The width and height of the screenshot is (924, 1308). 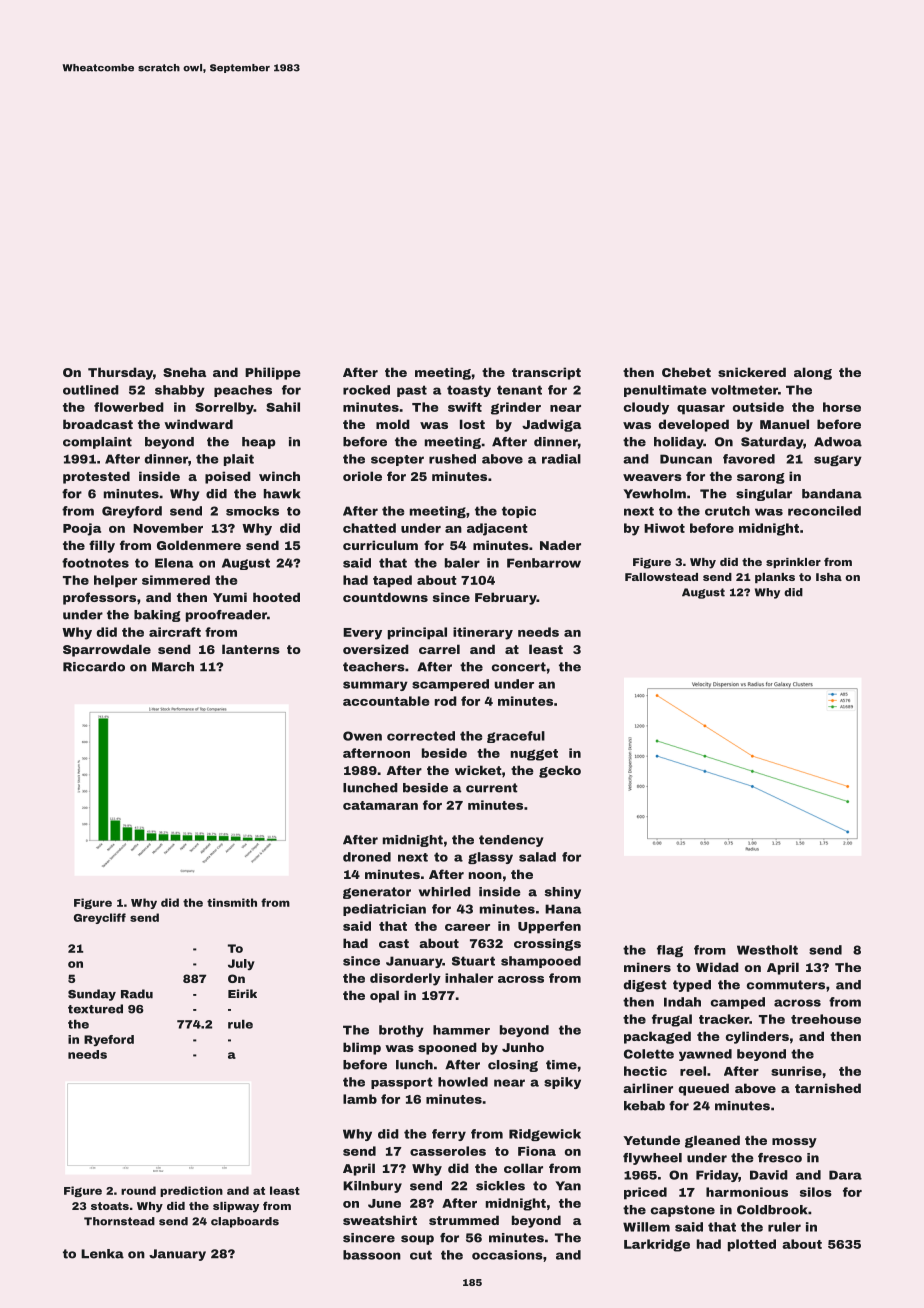 What do you see at coordinates (492, 788) in the screenshot?
I see `current` at bounding box center [492, 788].
